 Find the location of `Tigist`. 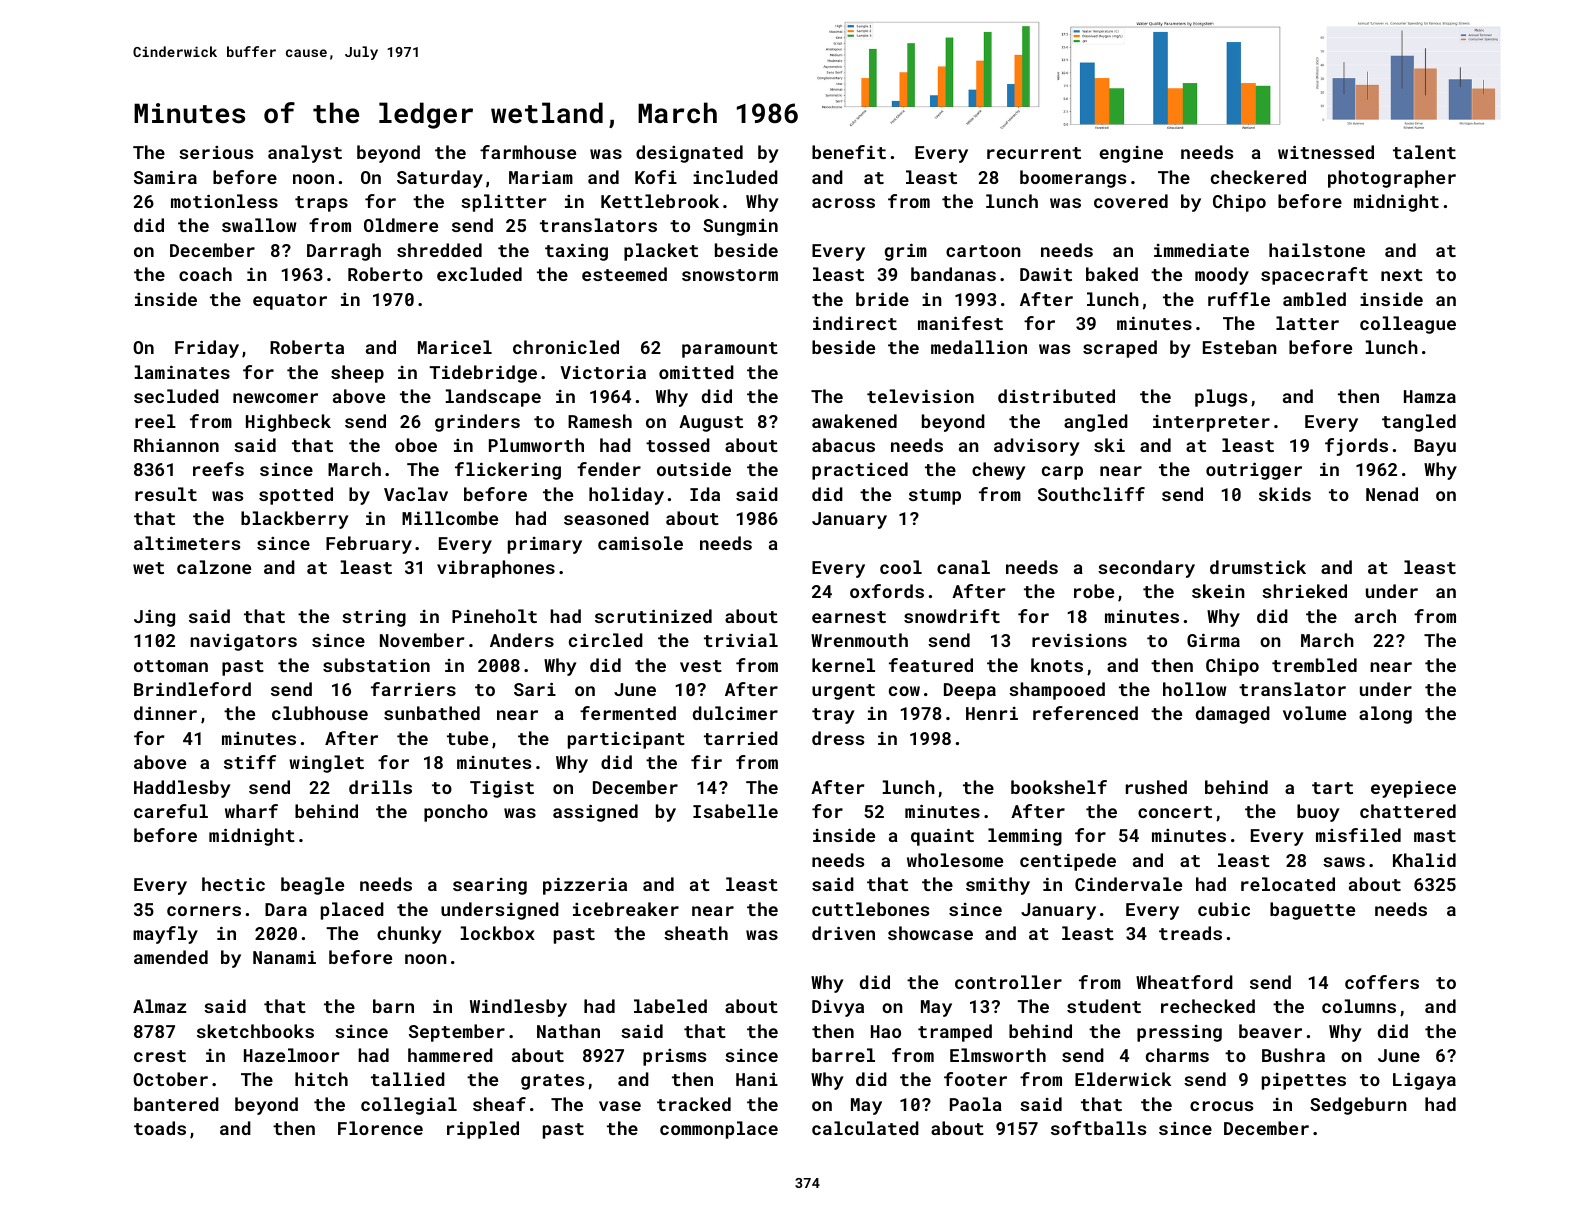

Tigist is located at coordinates (502, 789).
